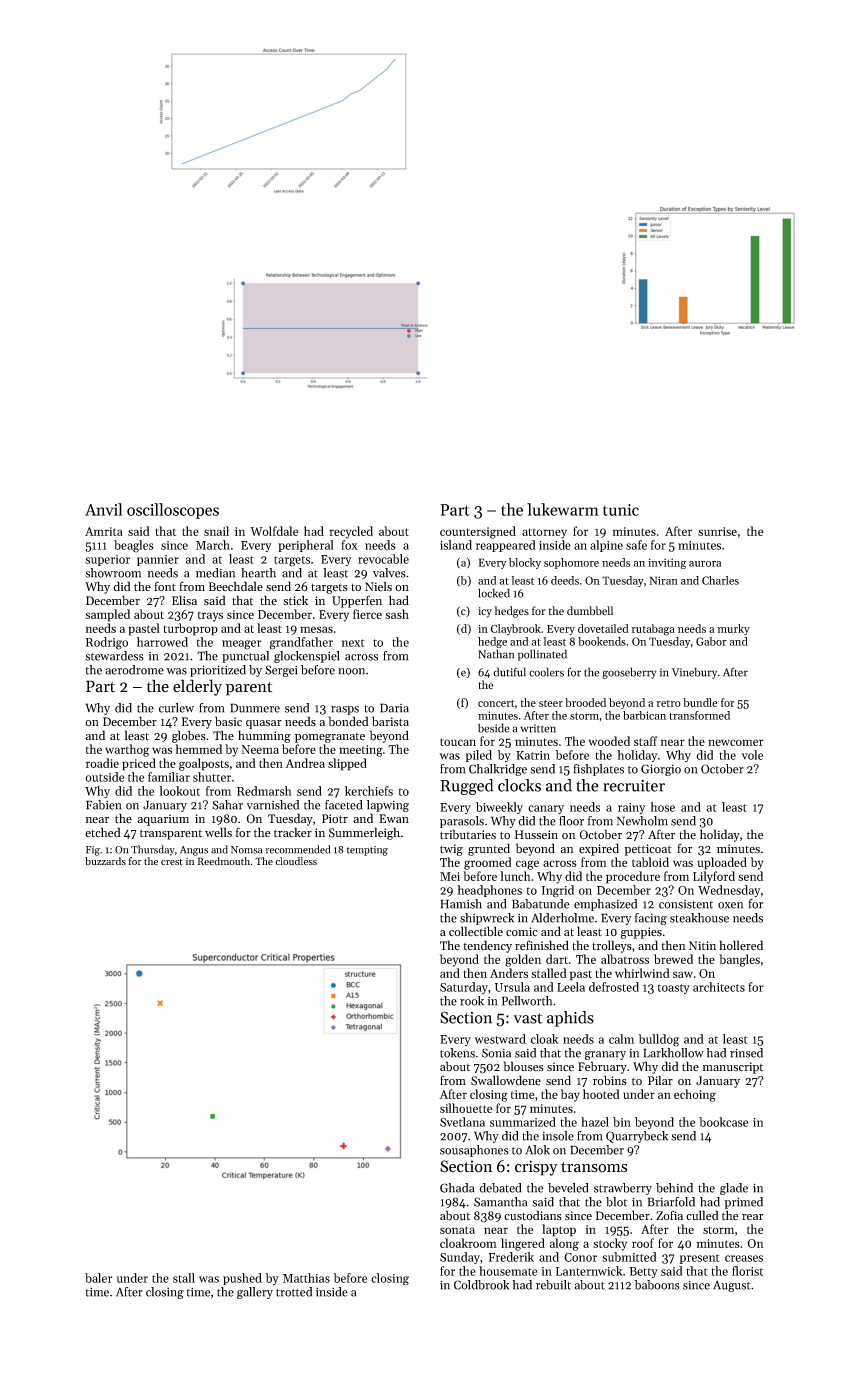 The image size is (849, 1400). What do you see at coordinates (367, 614) in the document?
I see `fierce` at bounding box center [367, 614].
